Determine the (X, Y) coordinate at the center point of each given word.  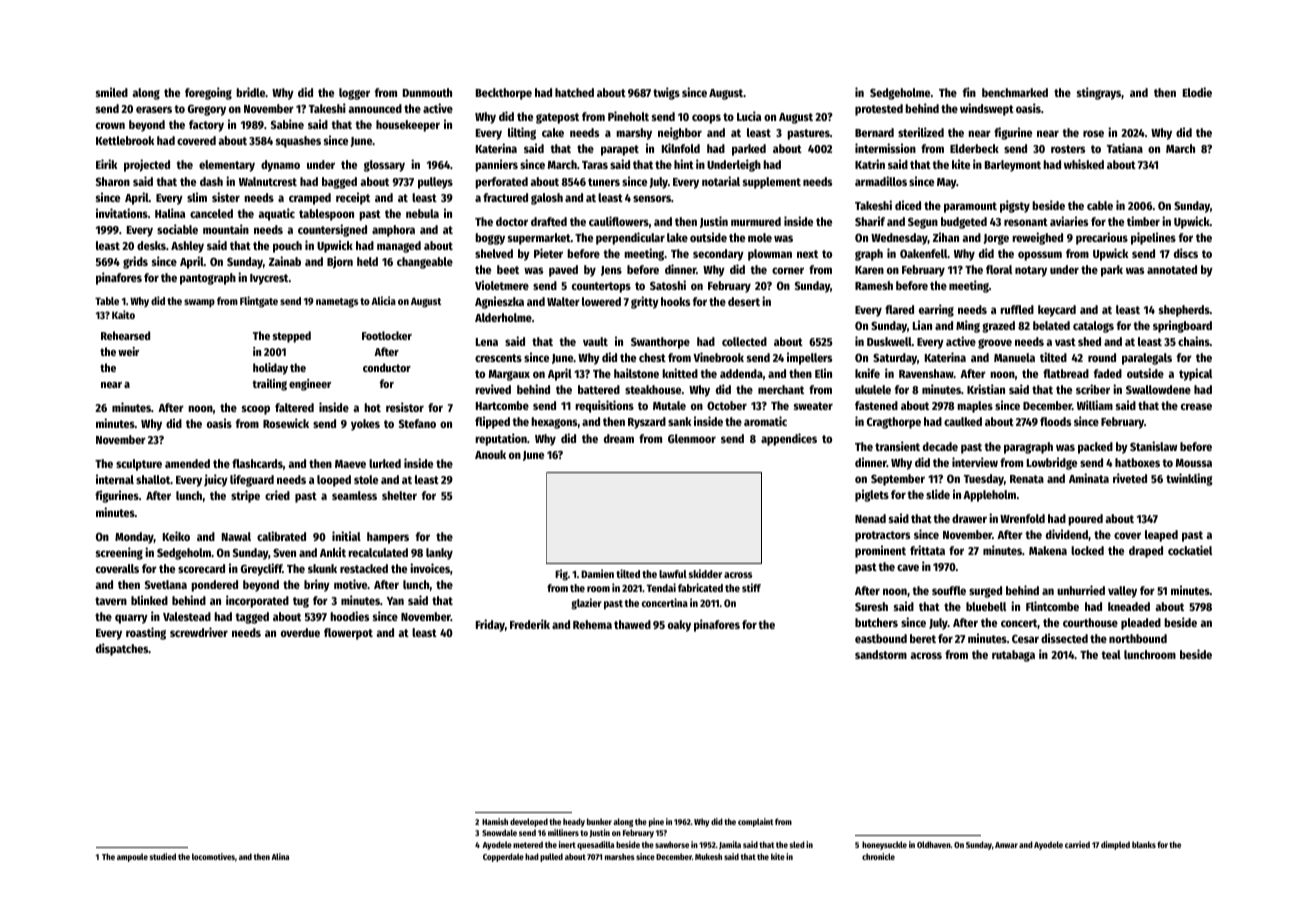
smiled (112, 92)
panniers (496, 165)
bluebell (986, 606)
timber (1143, 221)
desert (744, 301)
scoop (256, 410)
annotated (1172, 269)
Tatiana (1125, 148)
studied (163, 856)
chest (652, 357)
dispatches (122, 649)
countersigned (332, 230)
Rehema (592, 624)
